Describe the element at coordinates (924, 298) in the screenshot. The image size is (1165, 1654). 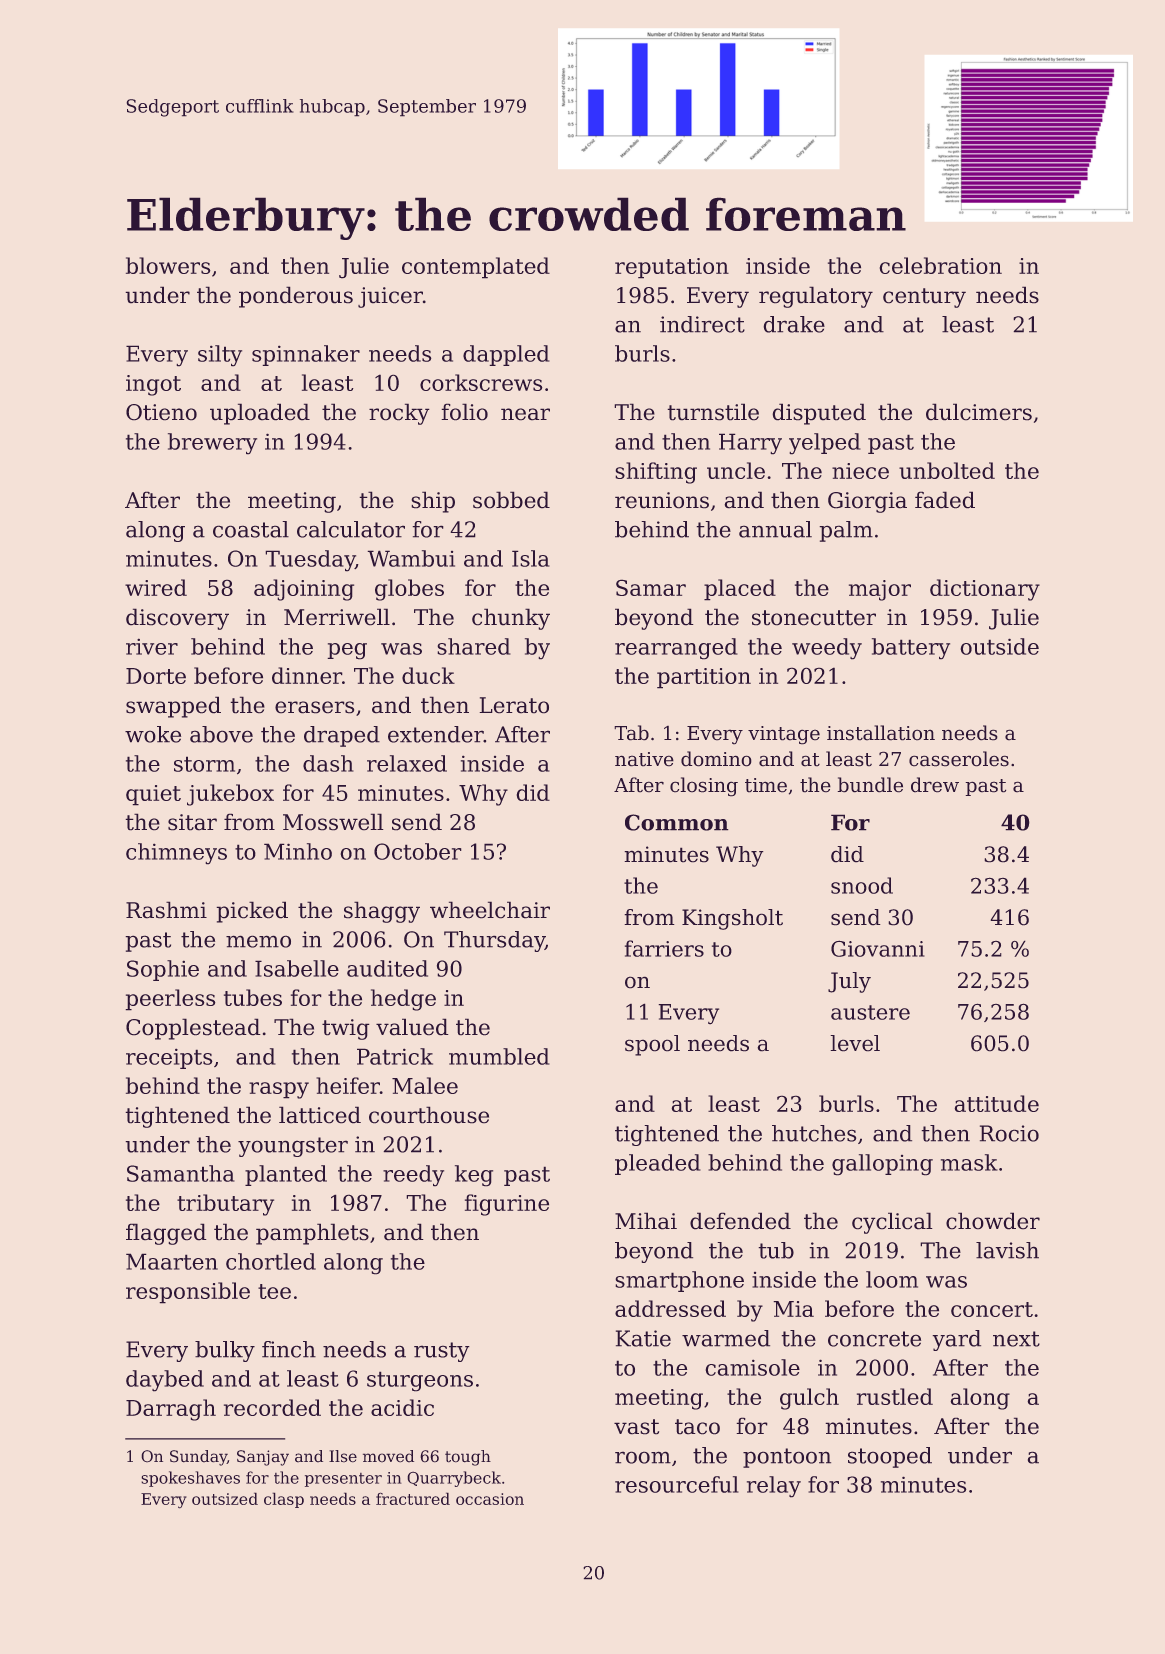
I see `century` at that location.
